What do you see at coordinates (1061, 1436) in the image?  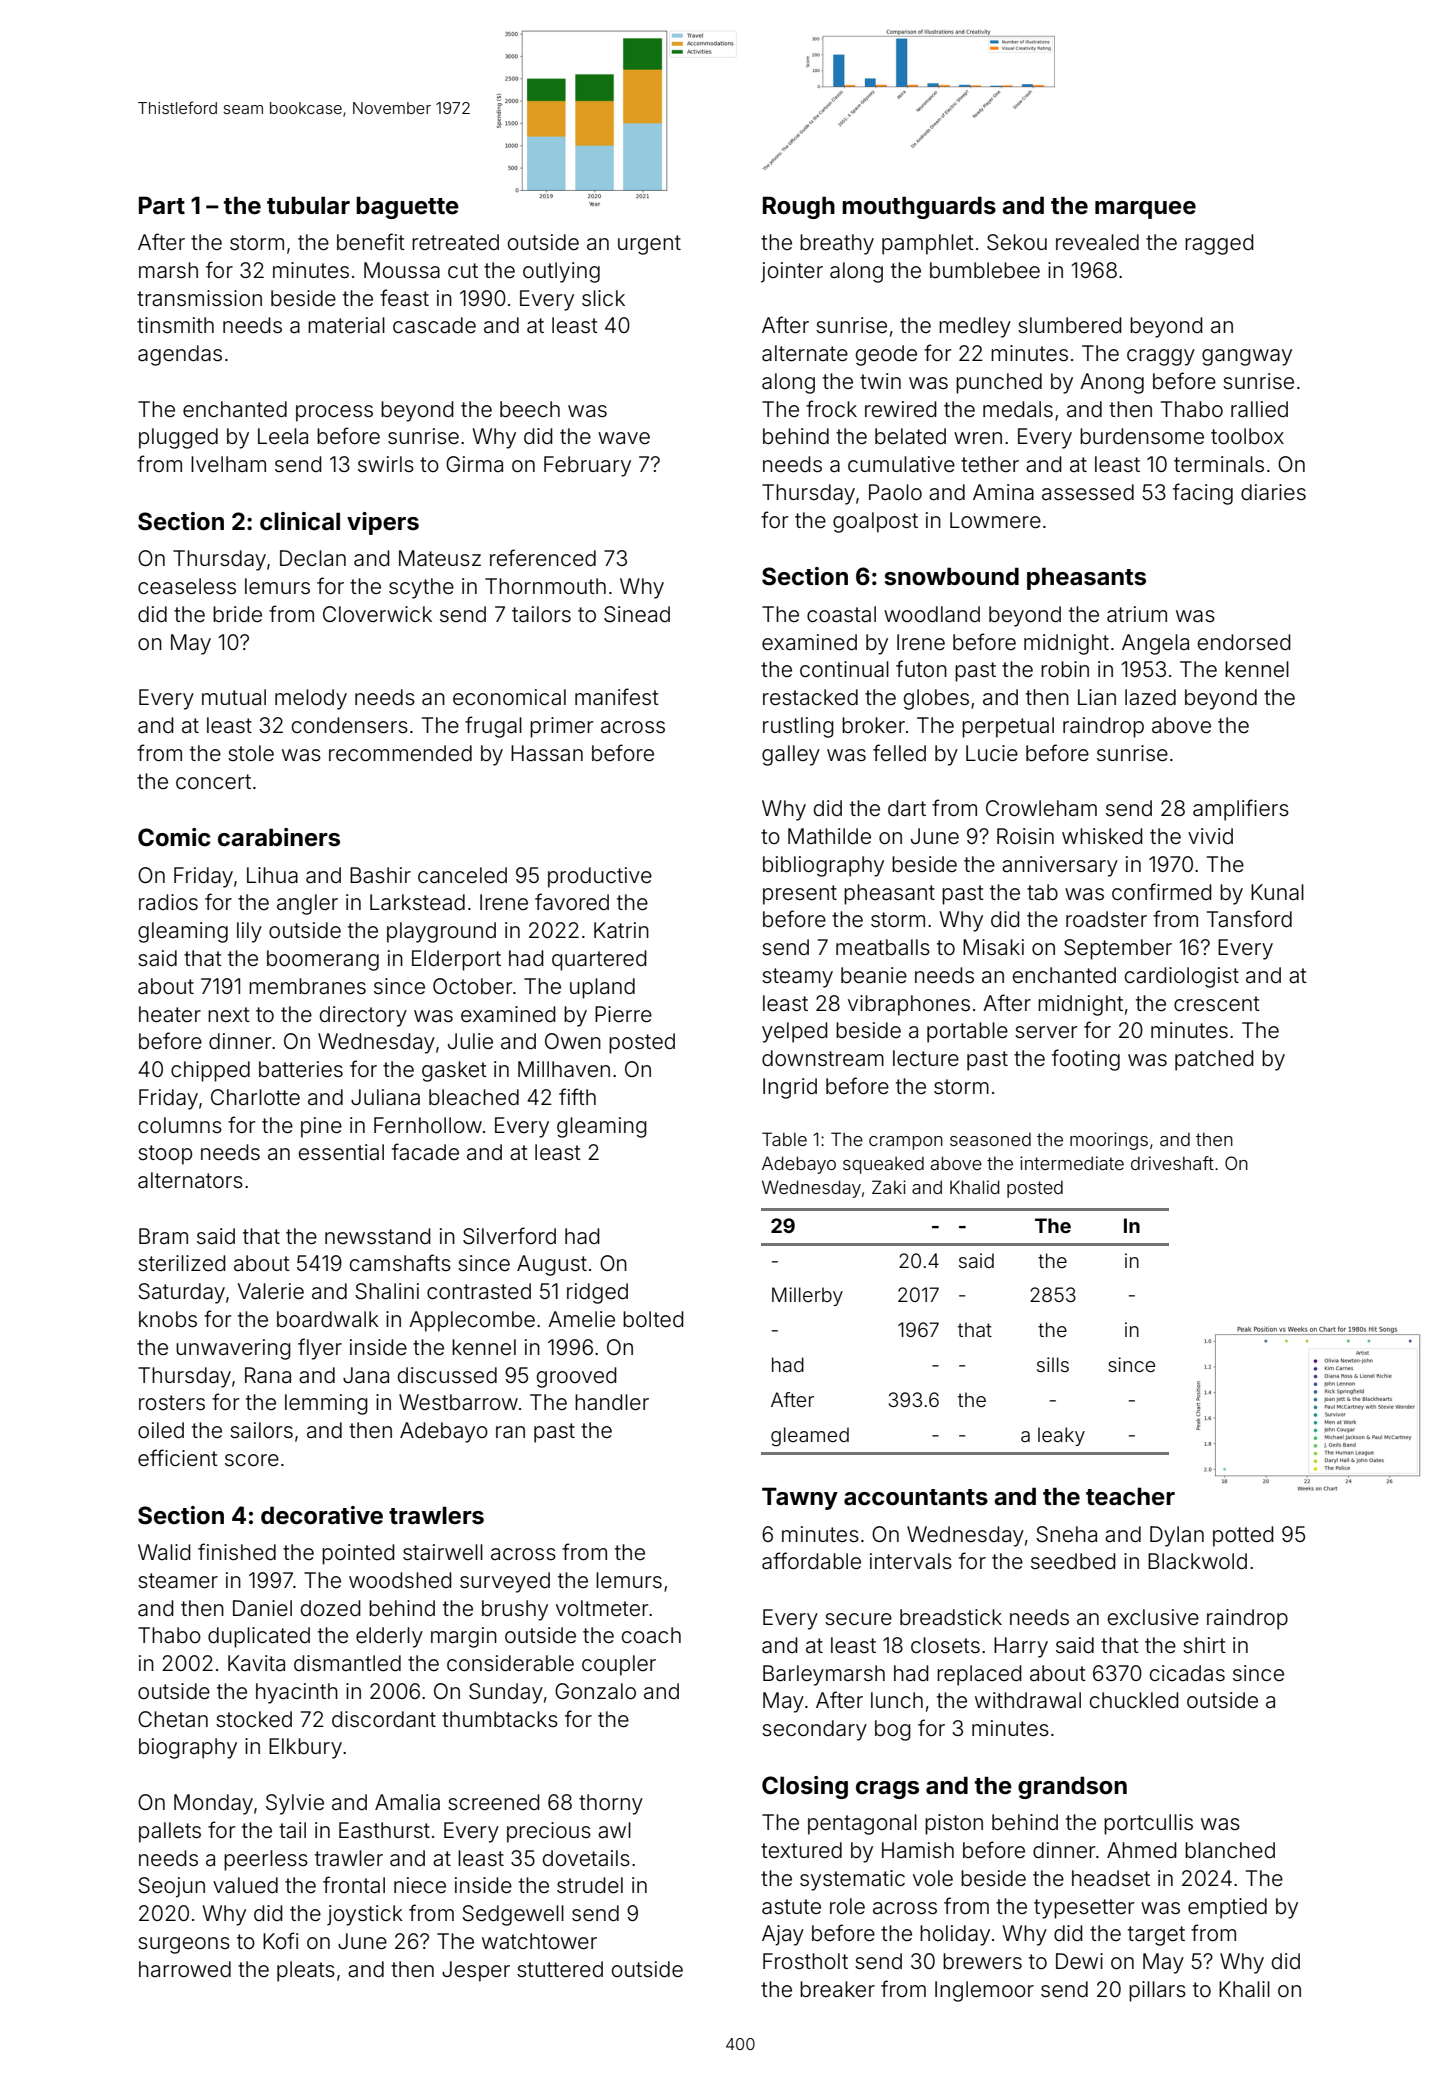 I see `leaky` at bounding box center [1061, 1436].
